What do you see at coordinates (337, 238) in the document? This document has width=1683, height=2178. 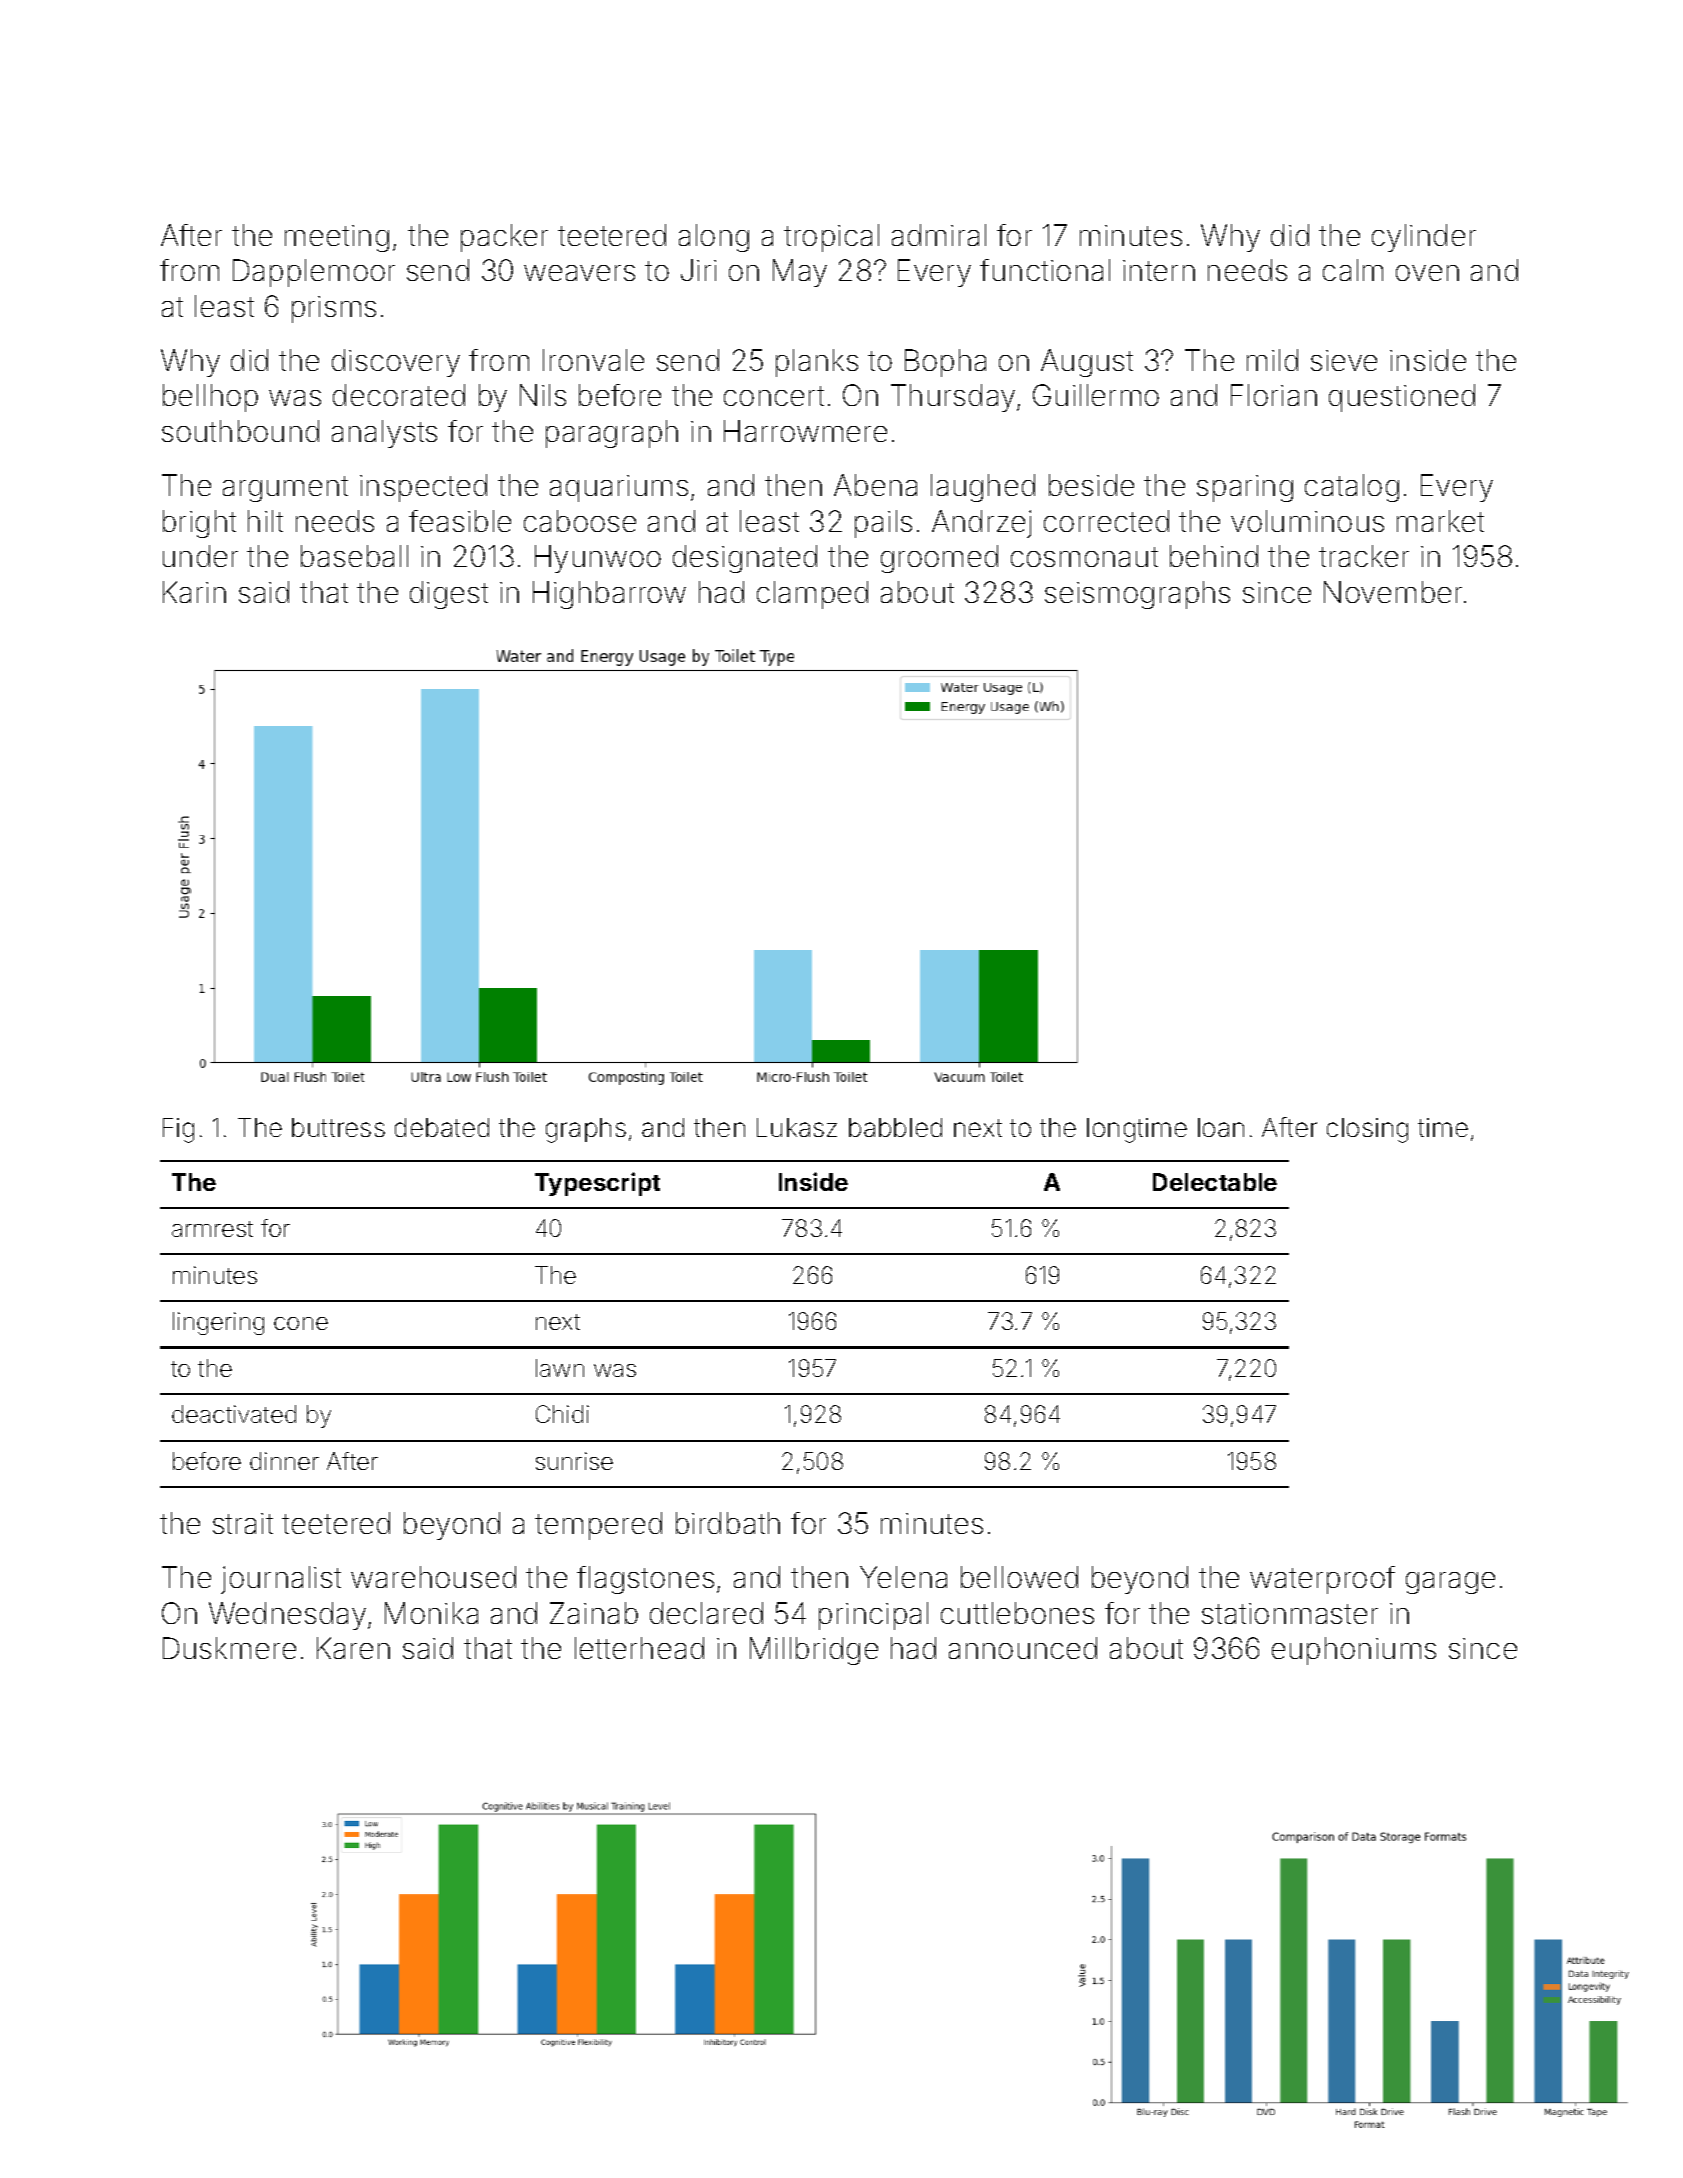 I see `meeting` at bounding box center [337, 238].
